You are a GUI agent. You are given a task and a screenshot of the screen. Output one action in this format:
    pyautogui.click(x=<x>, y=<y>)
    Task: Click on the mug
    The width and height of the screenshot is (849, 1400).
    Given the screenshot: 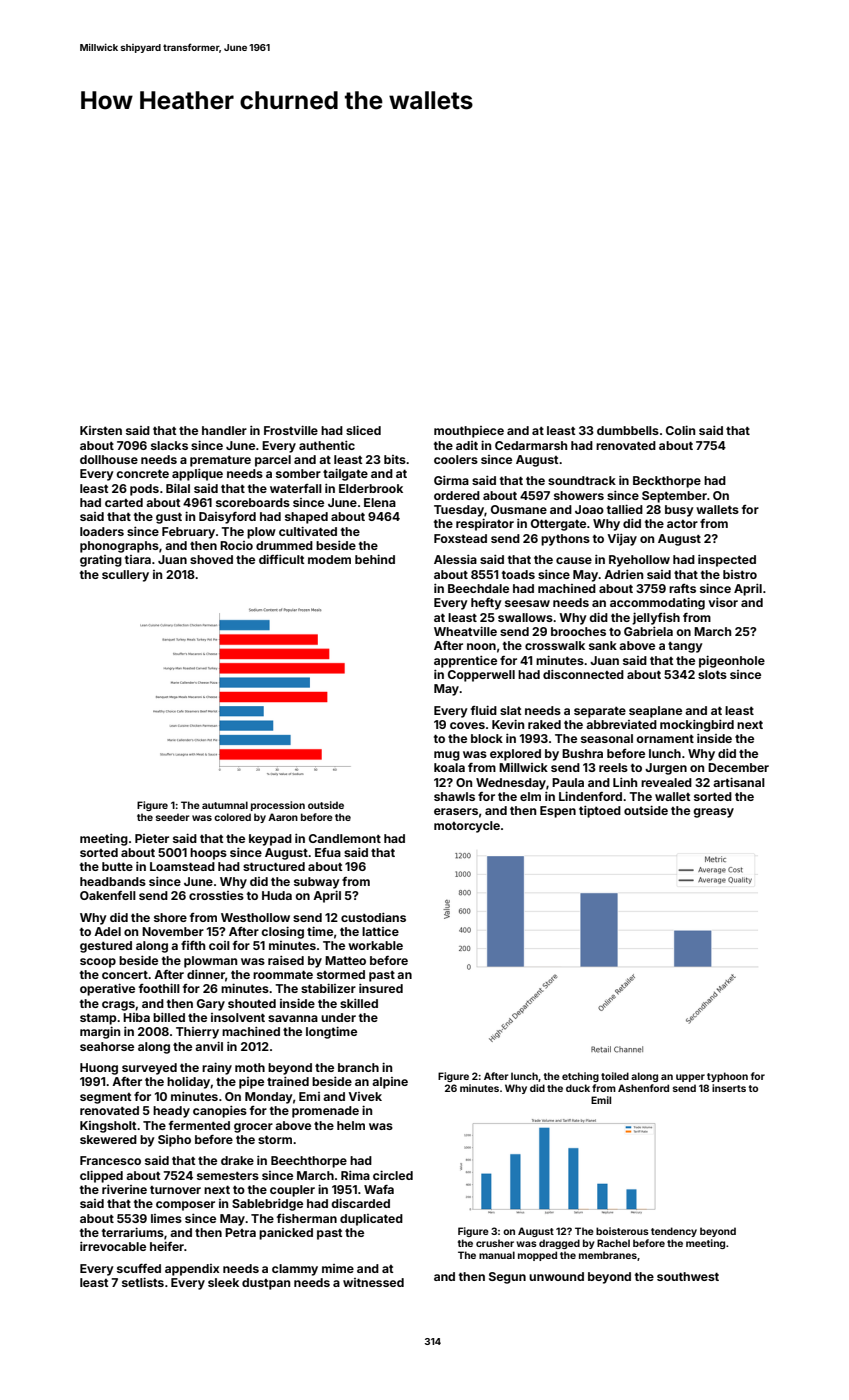 What is the action you would take?
    pyautogui.click(x=447, y=756)
